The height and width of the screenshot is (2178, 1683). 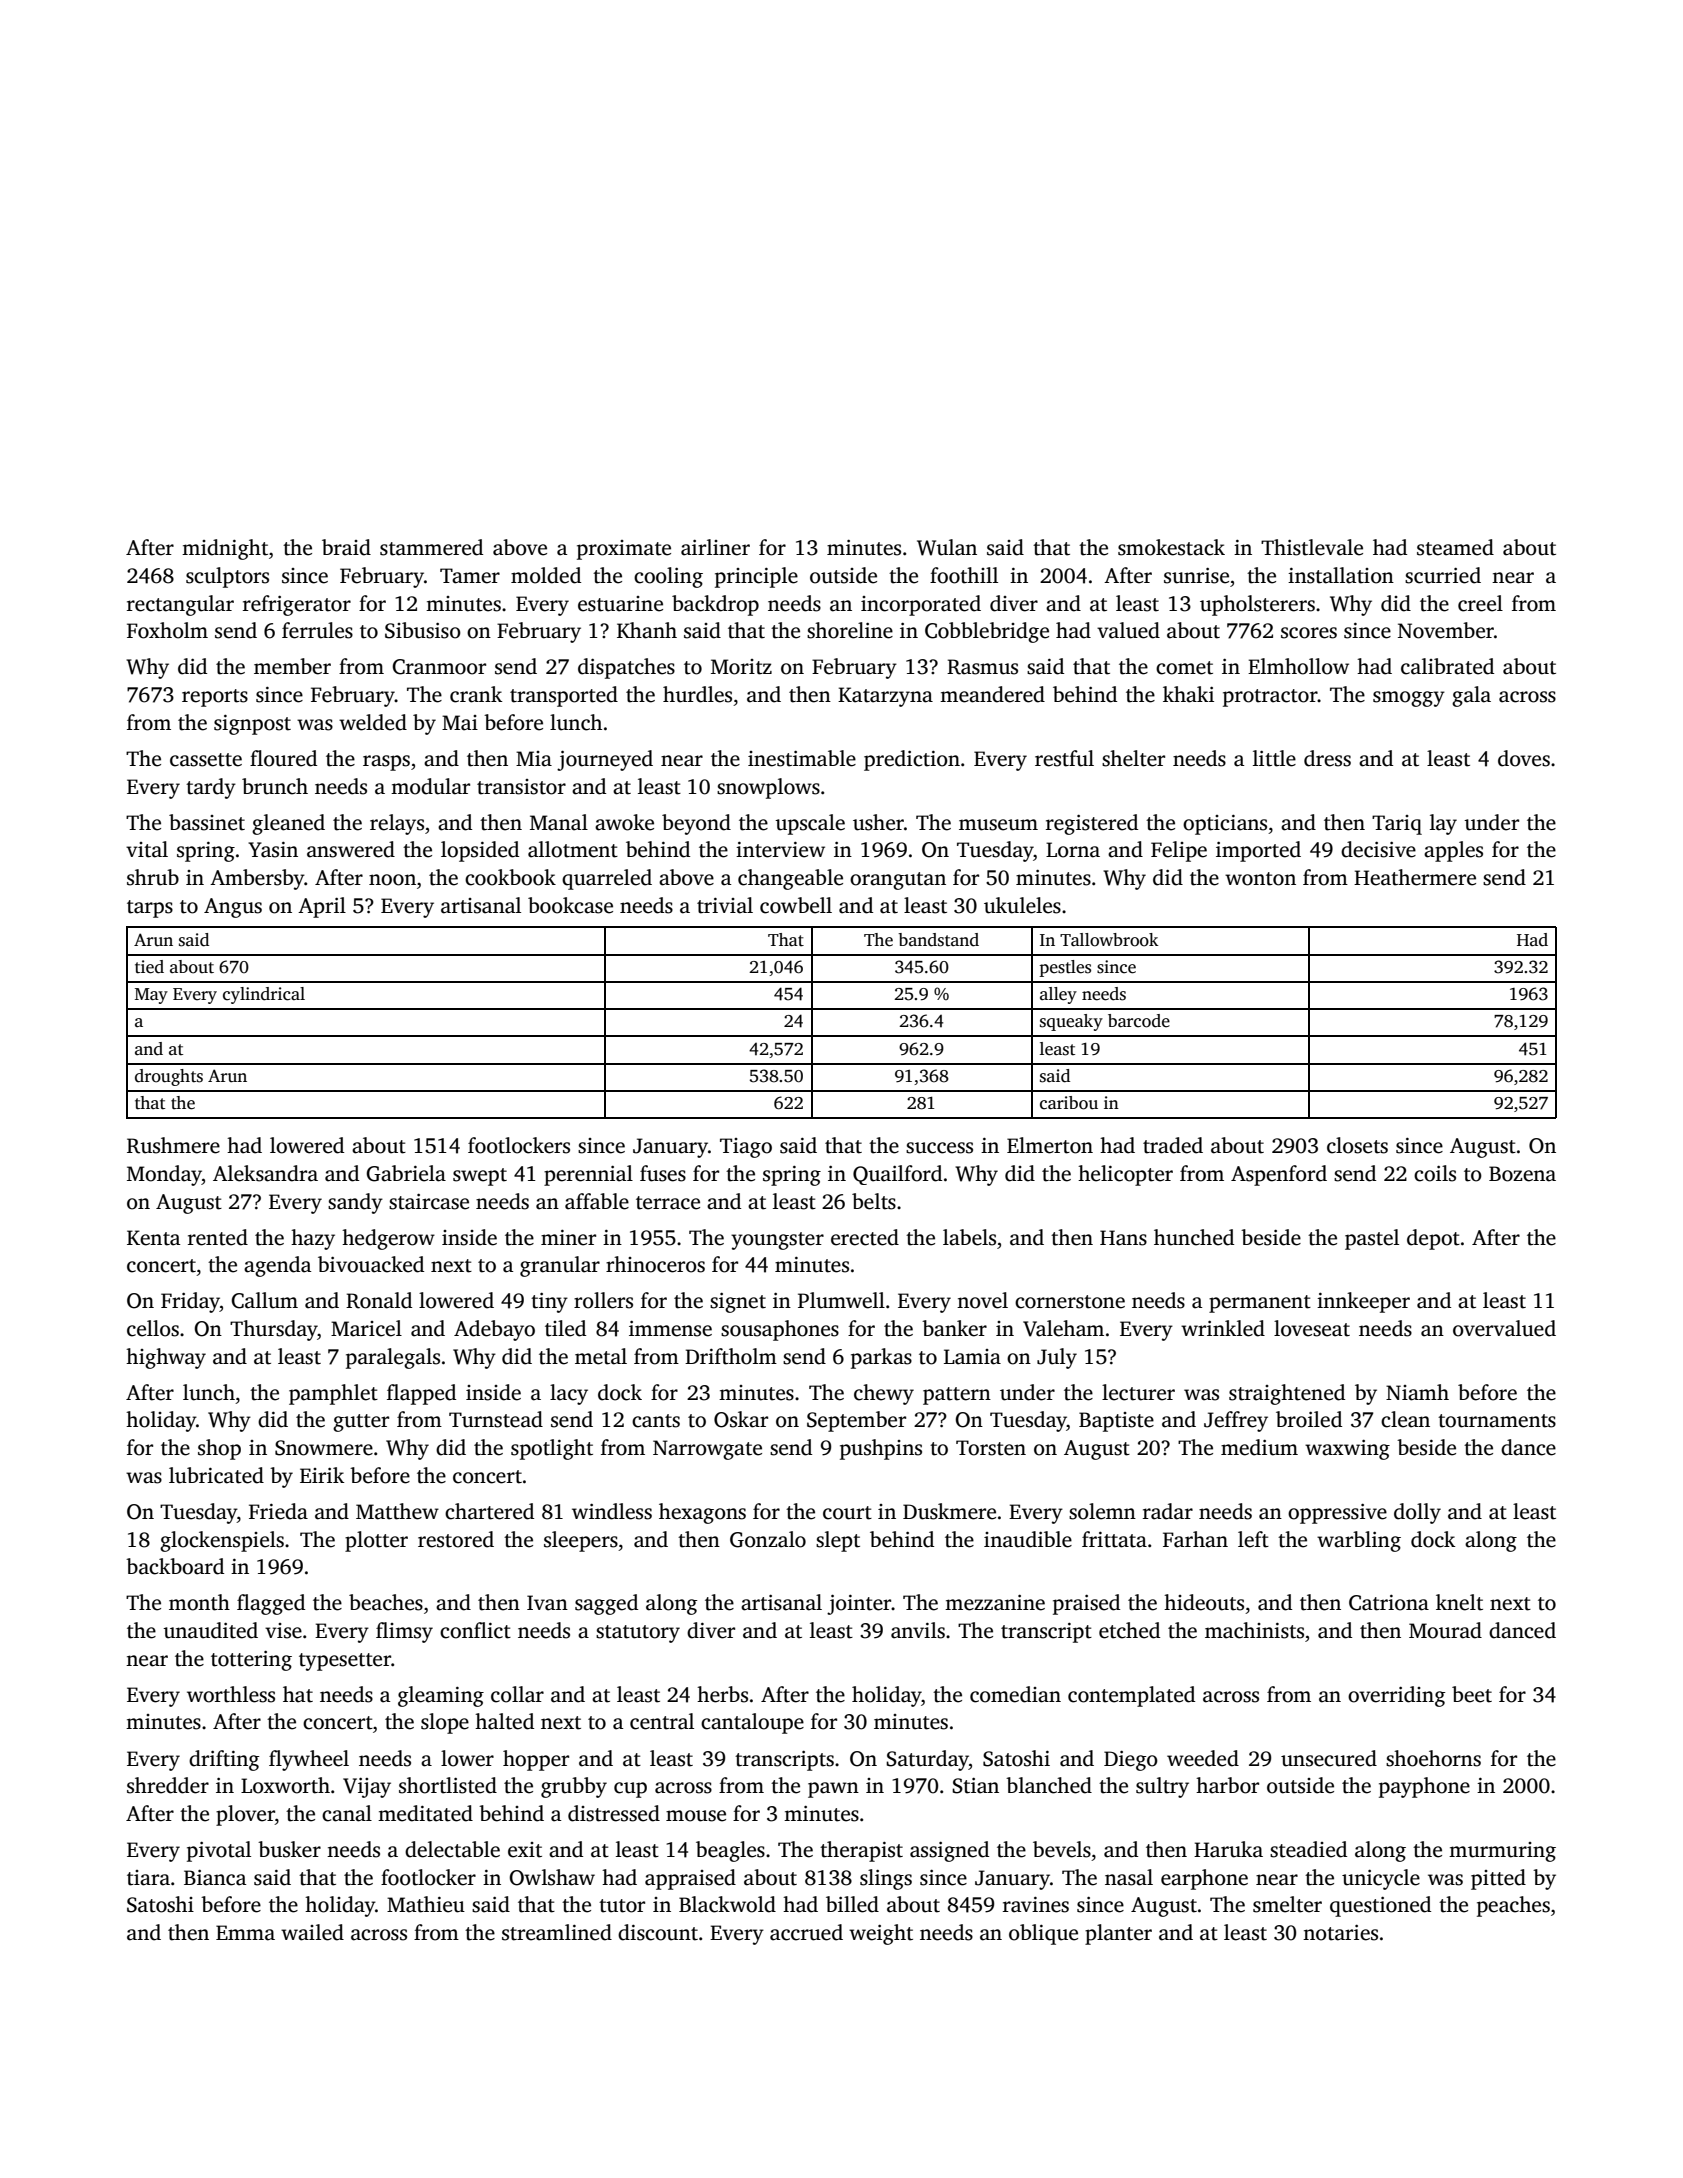 I want to click on lubricated, so click(x=216, y=1475).
